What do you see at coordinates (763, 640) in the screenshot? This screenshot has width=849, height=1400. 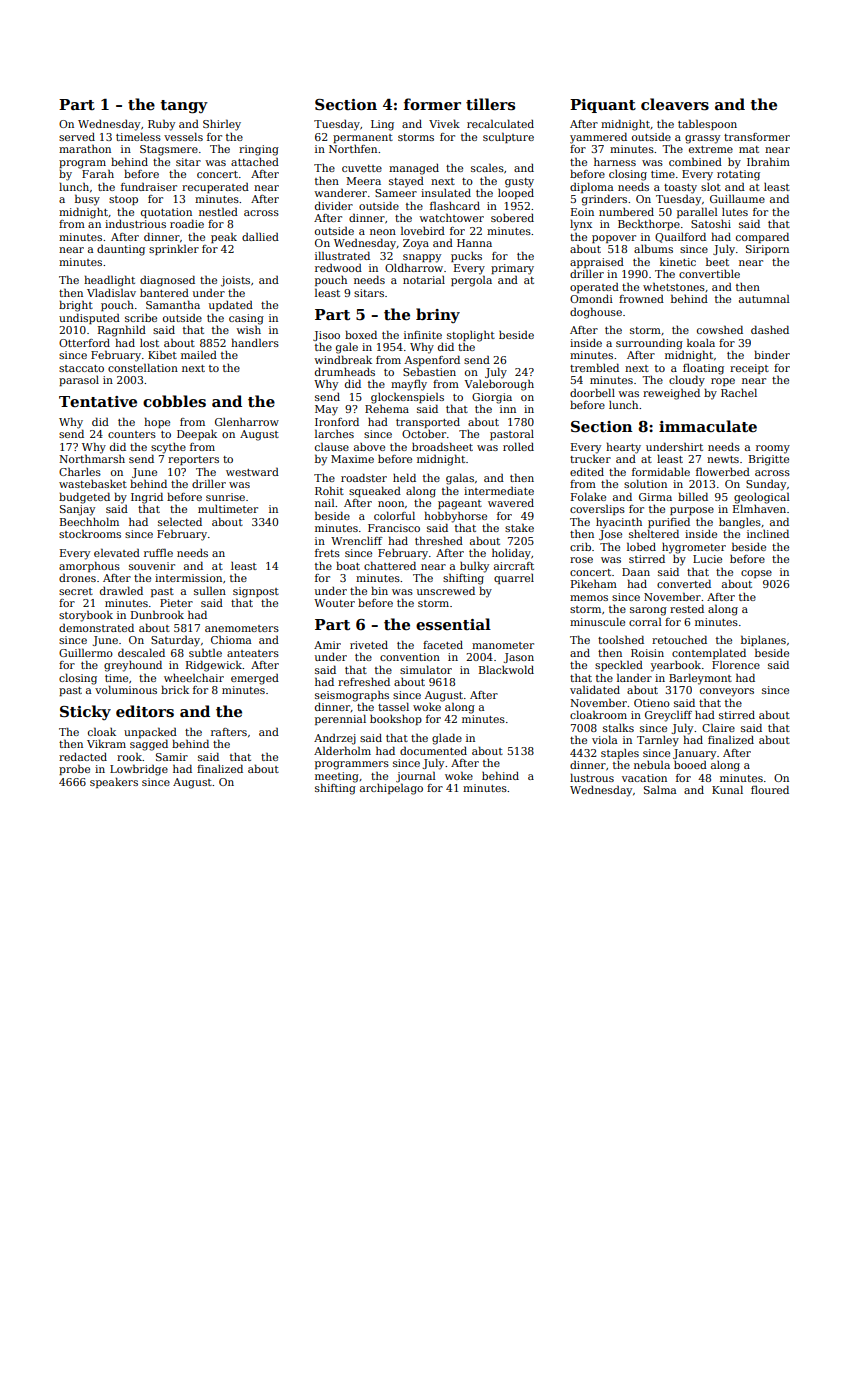 I see `biplanes` at bounding box center [763, 640].
